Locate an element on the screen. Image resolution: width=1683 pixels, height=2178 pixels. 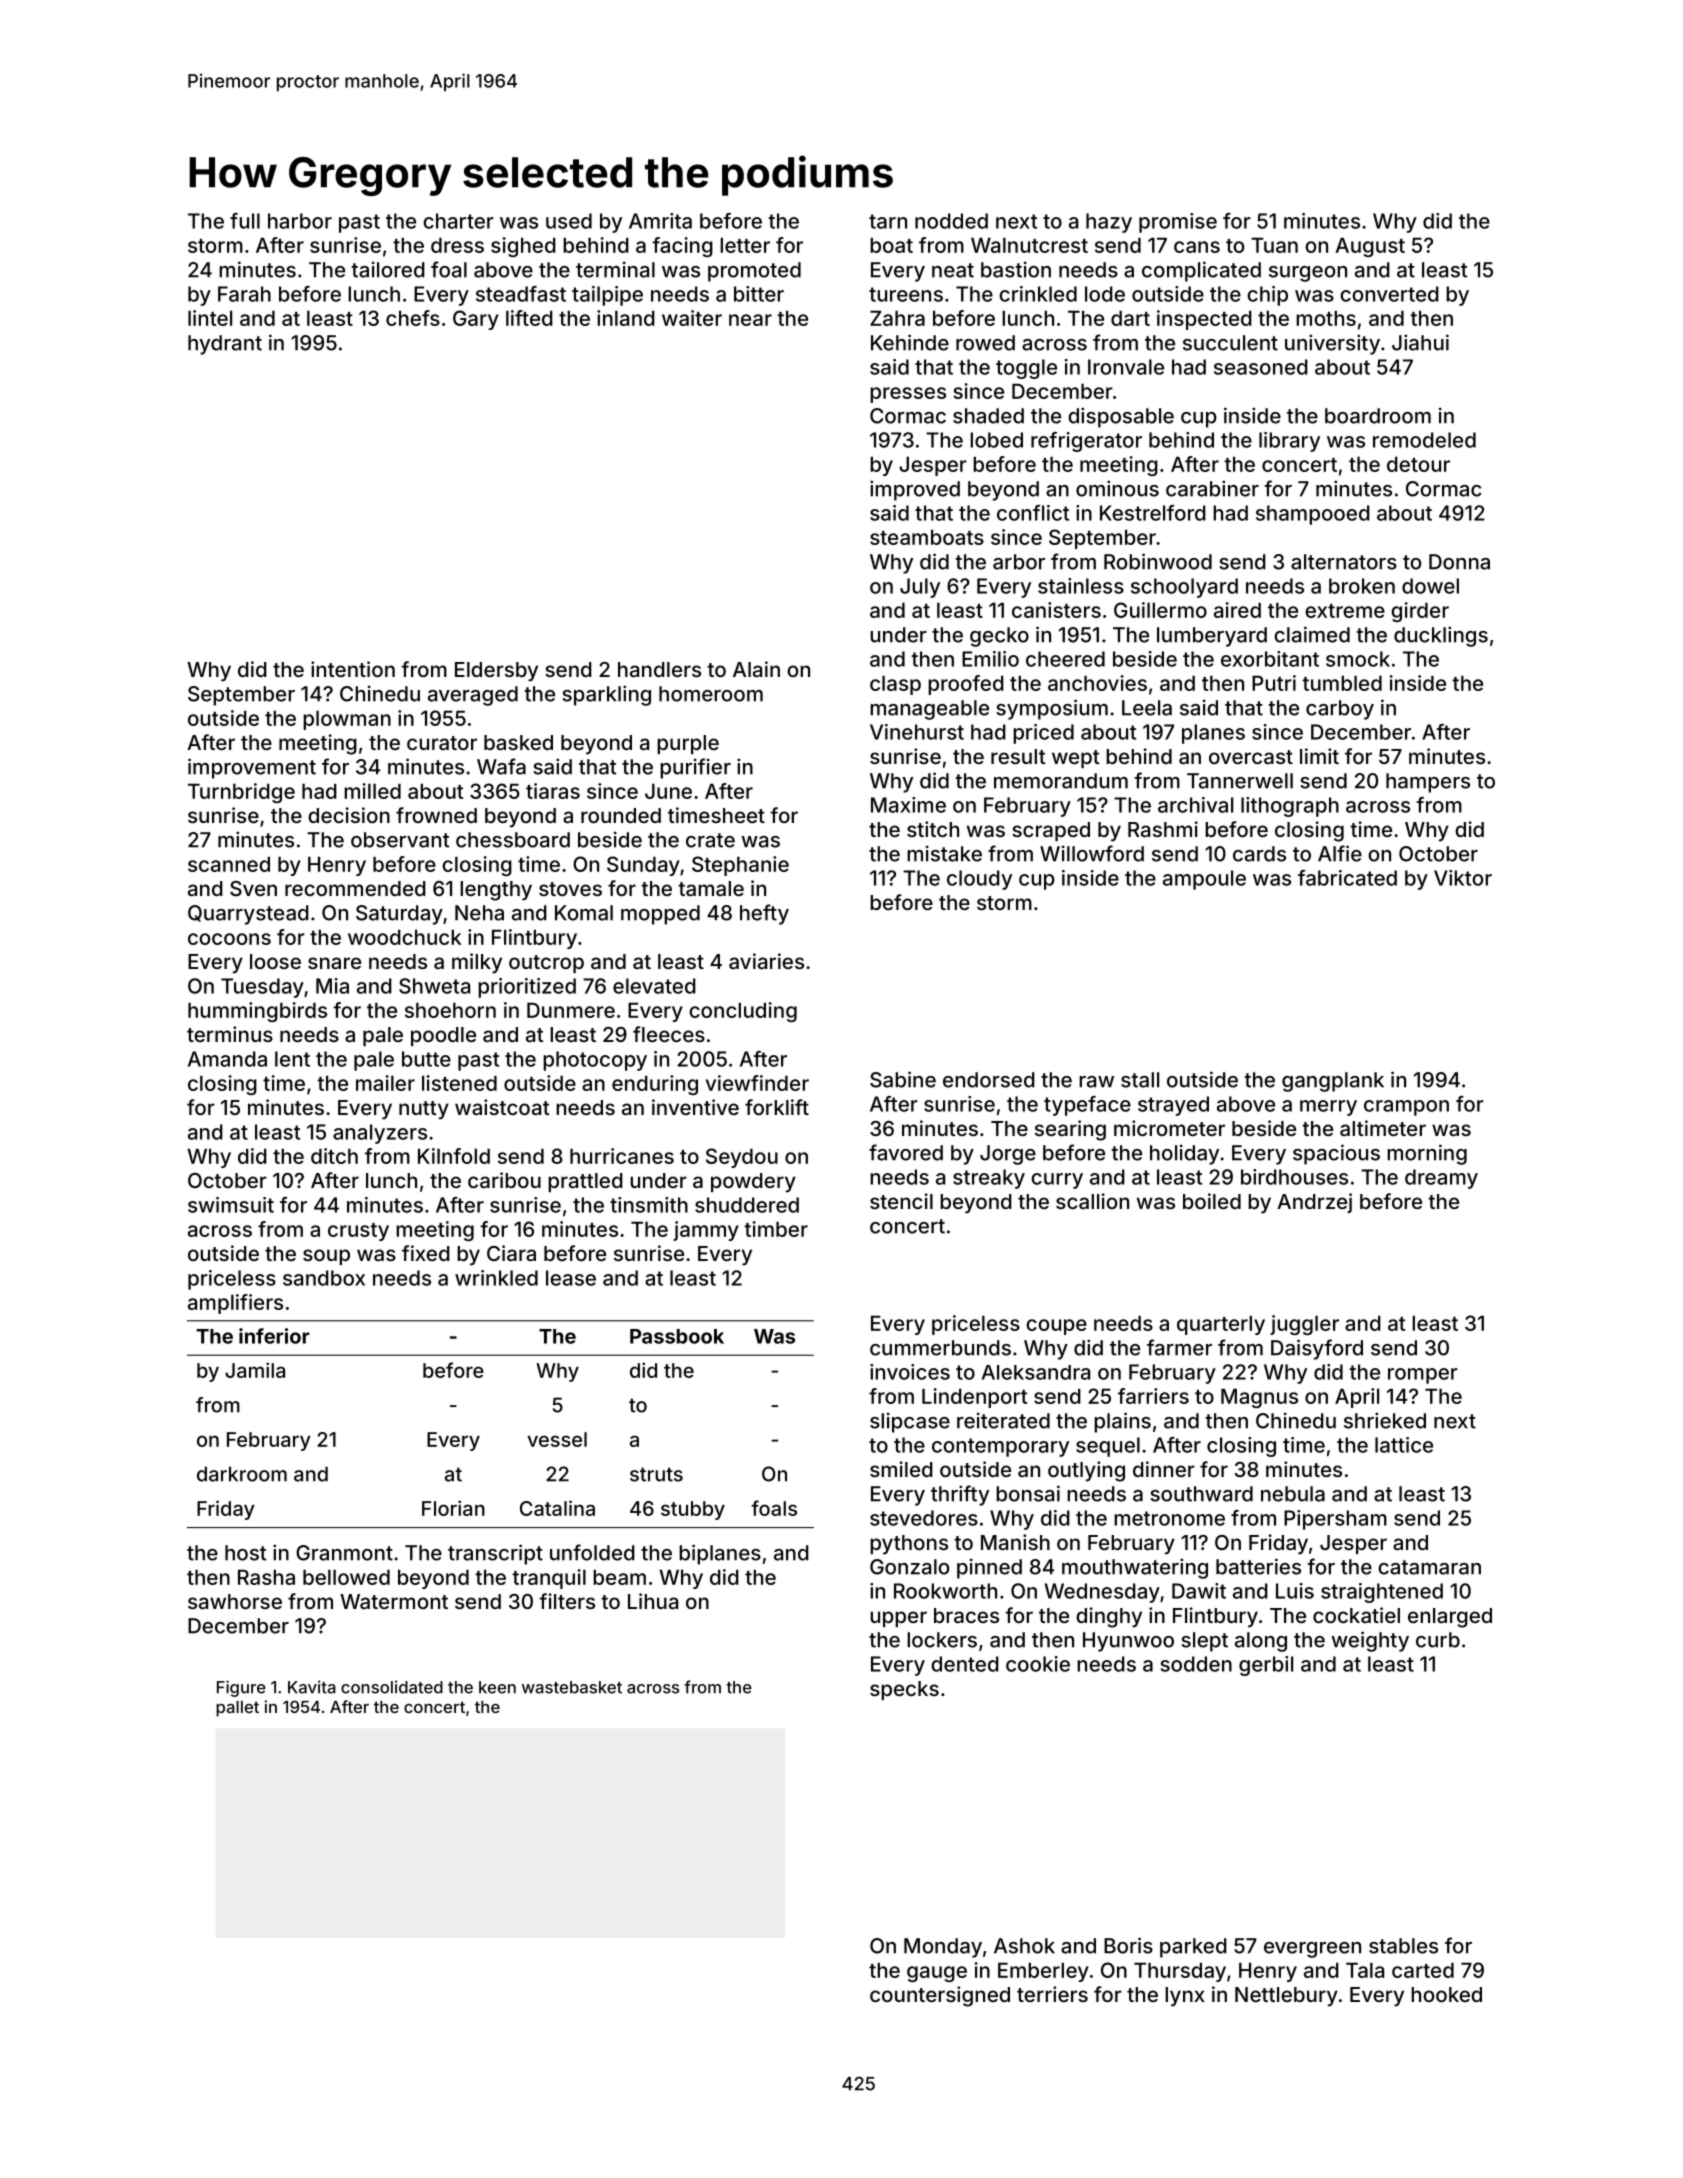
curb is located at coordinates (1438, 1640).
